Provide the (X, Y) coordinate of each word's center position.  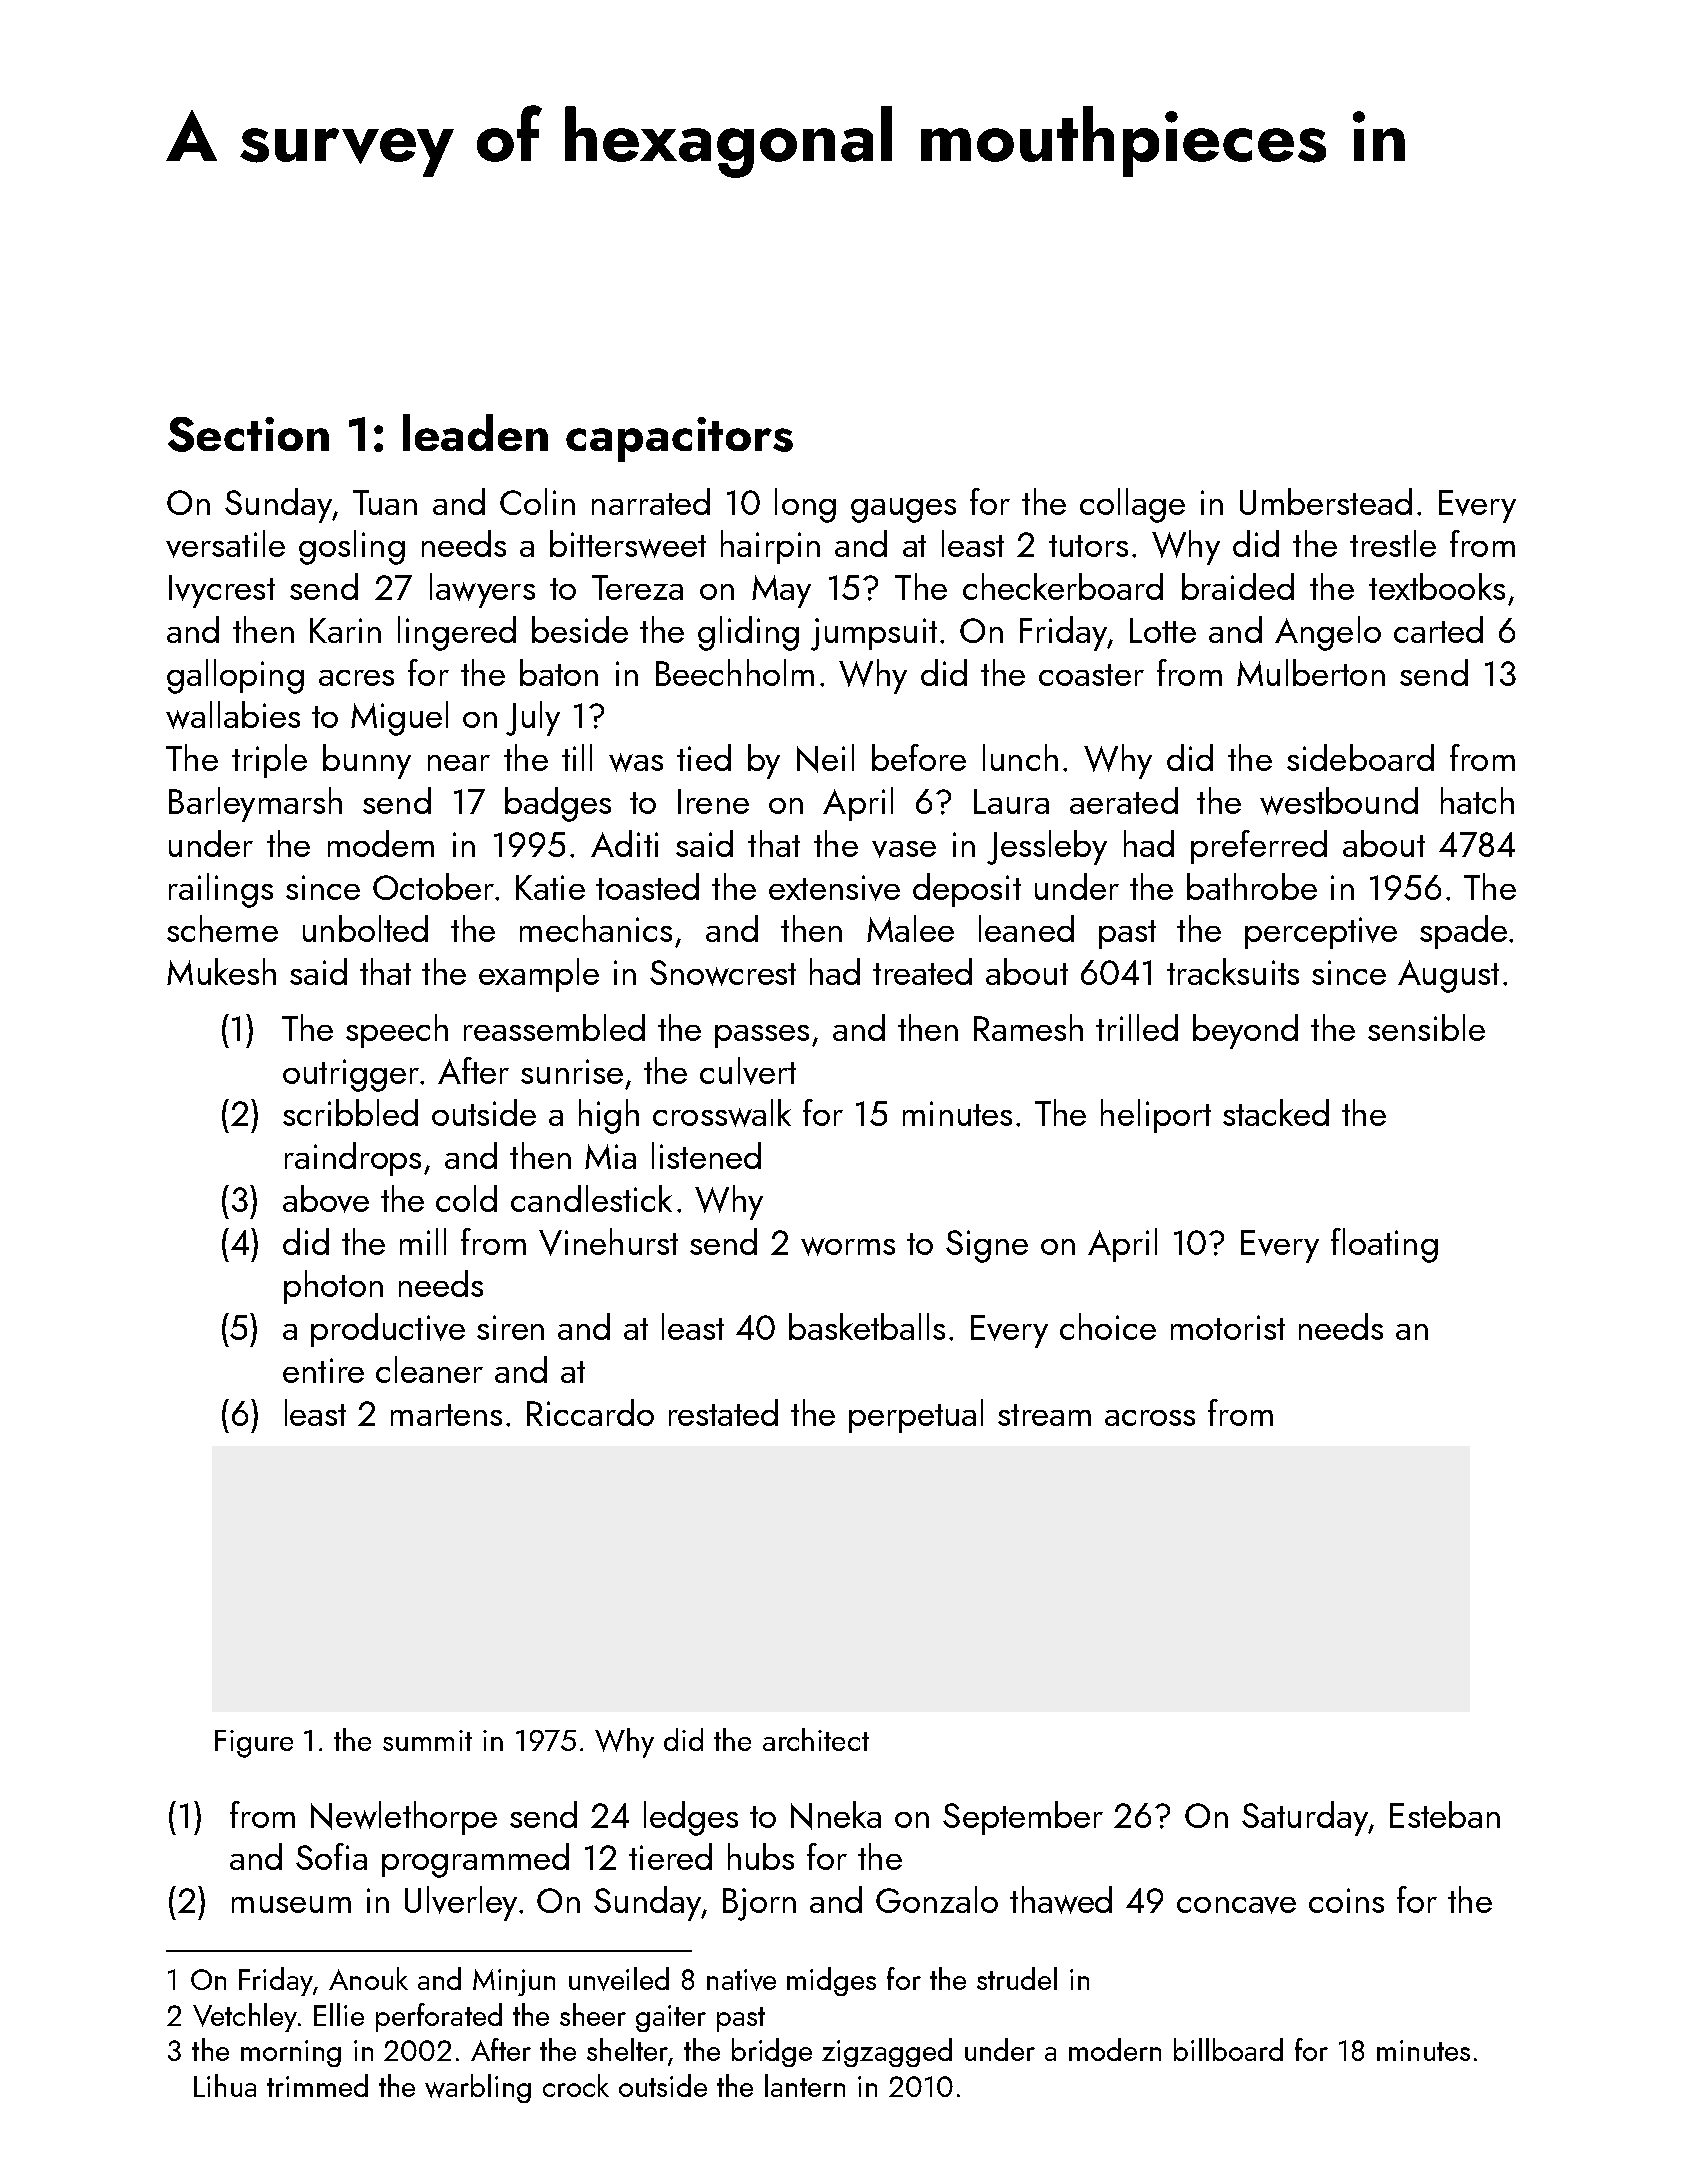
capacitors (679, 439)
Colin (537, 501)
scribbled (350, 1112)
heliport (1156, 1116)
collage (1132, 505)
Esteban (1445, 1814)
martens (446, 1415)
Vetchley (245, 2017)
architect (816, 1739)
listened (706, 1155)
